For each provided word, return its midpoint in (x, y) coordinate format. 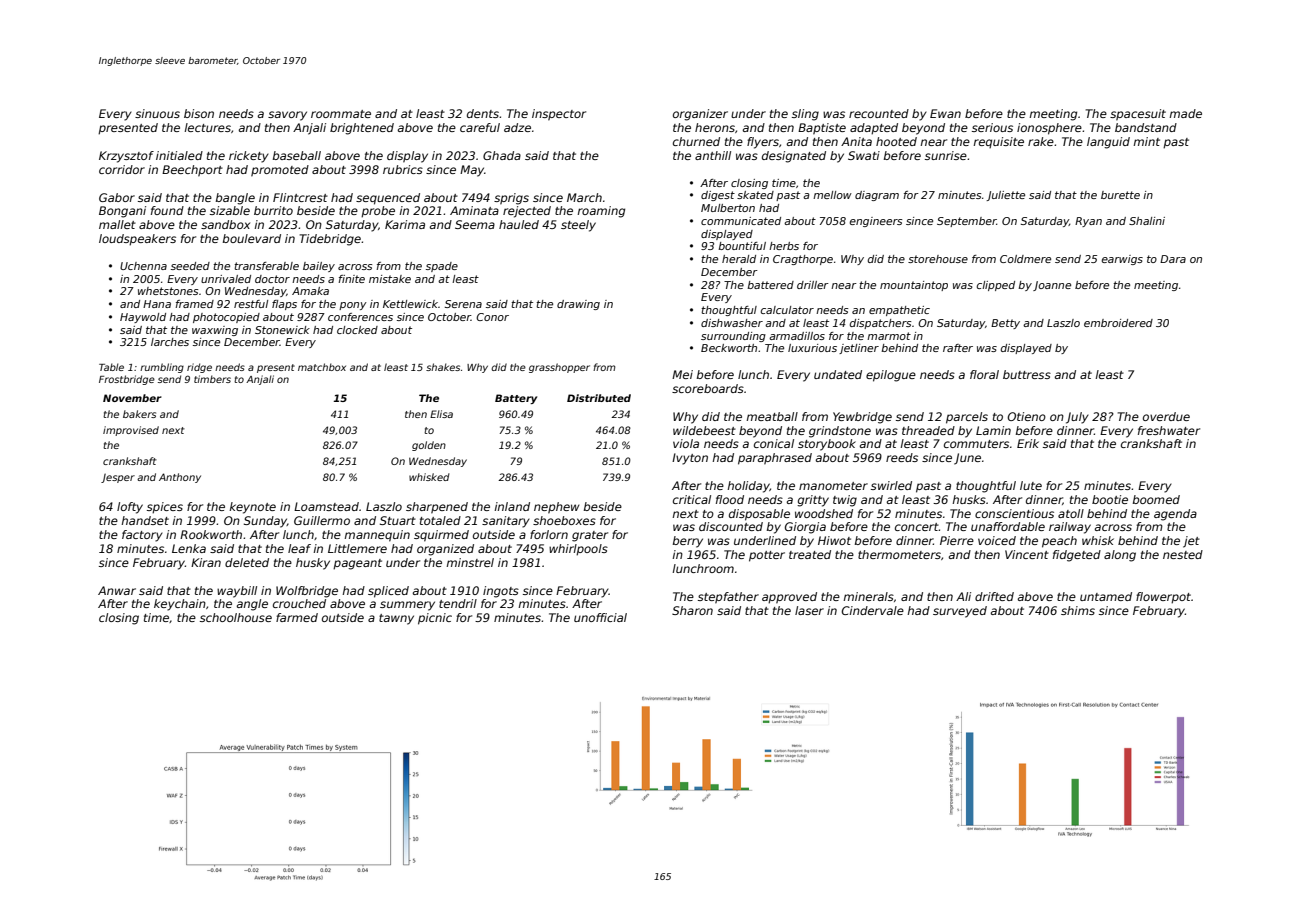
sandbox (225, 224)
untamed (1106, 596)
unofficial (600, 617)
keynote (252, 508)
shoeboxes (564, 520)
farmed (297, 617)
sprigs (511, 199)
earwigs (1122, 260)
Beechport (192, 171)
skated (755, 195)
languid (1108, 143)
